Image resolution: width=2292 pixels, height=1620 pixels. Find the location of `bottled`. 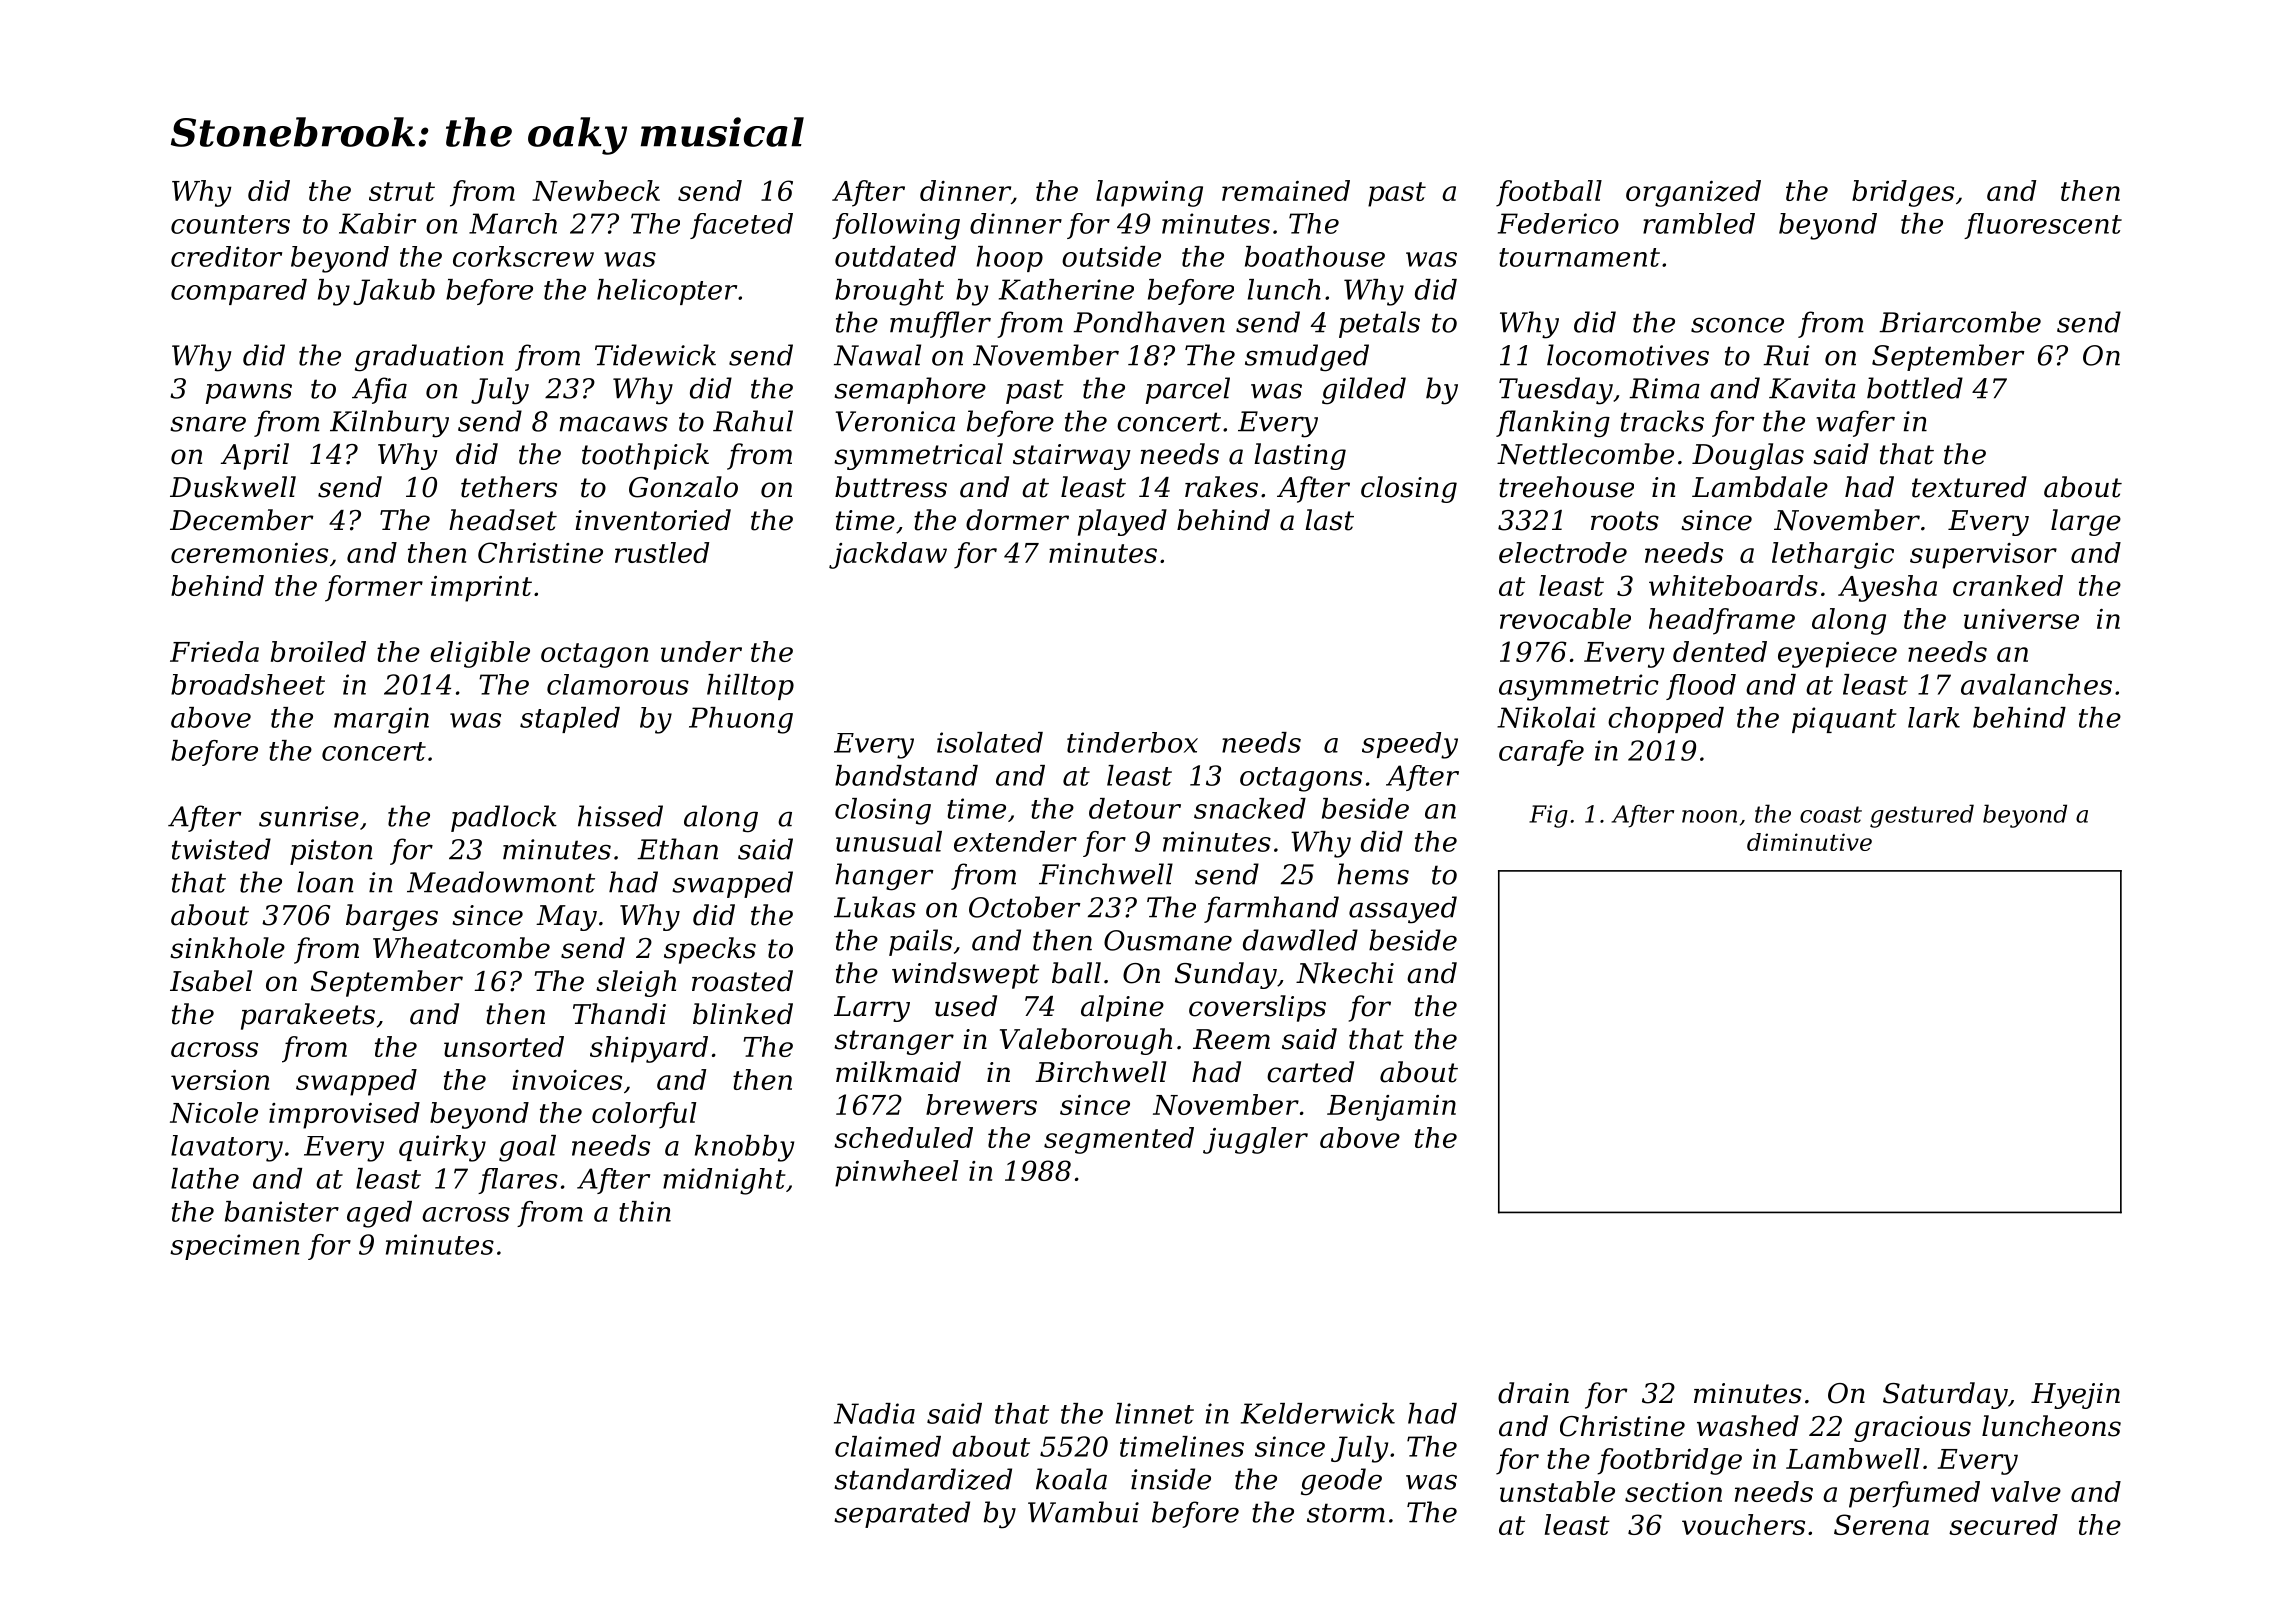

bottled is located at coordinates (1915, 388).
